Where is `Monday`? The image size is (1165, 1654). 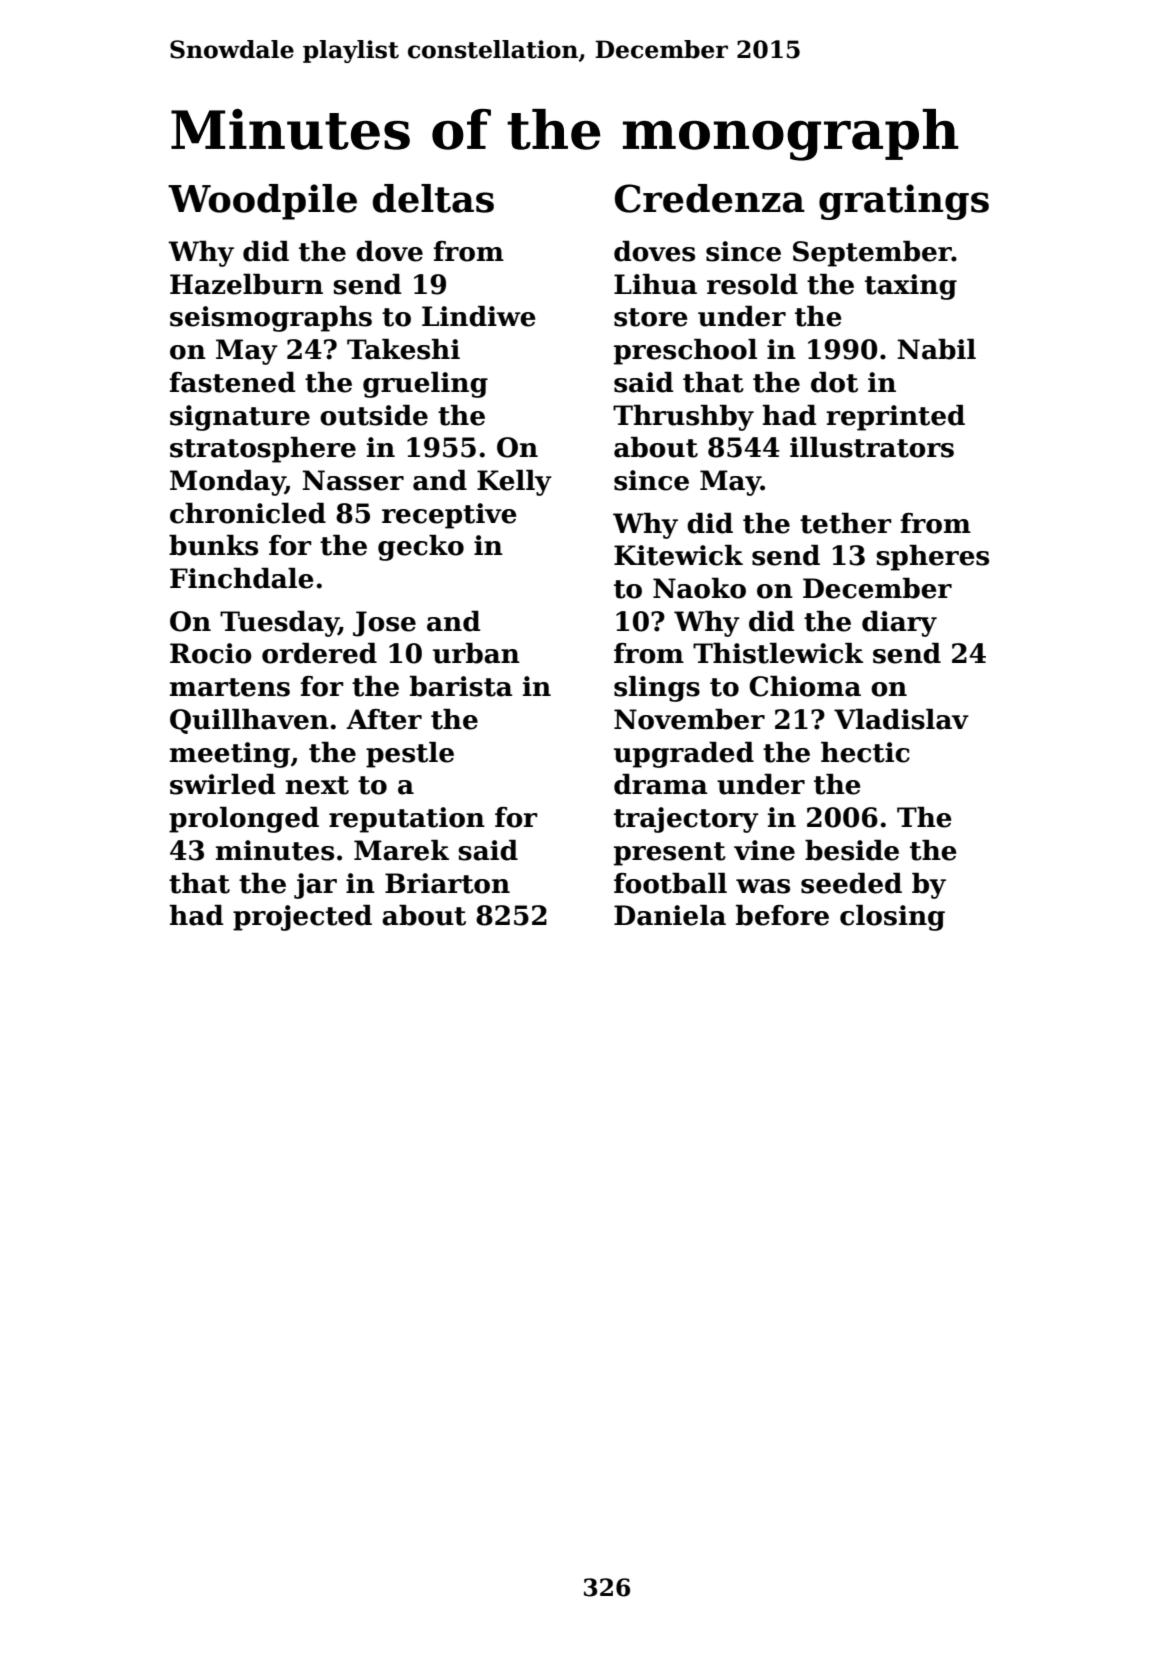 Monday is located at coordinates (227, 483).
